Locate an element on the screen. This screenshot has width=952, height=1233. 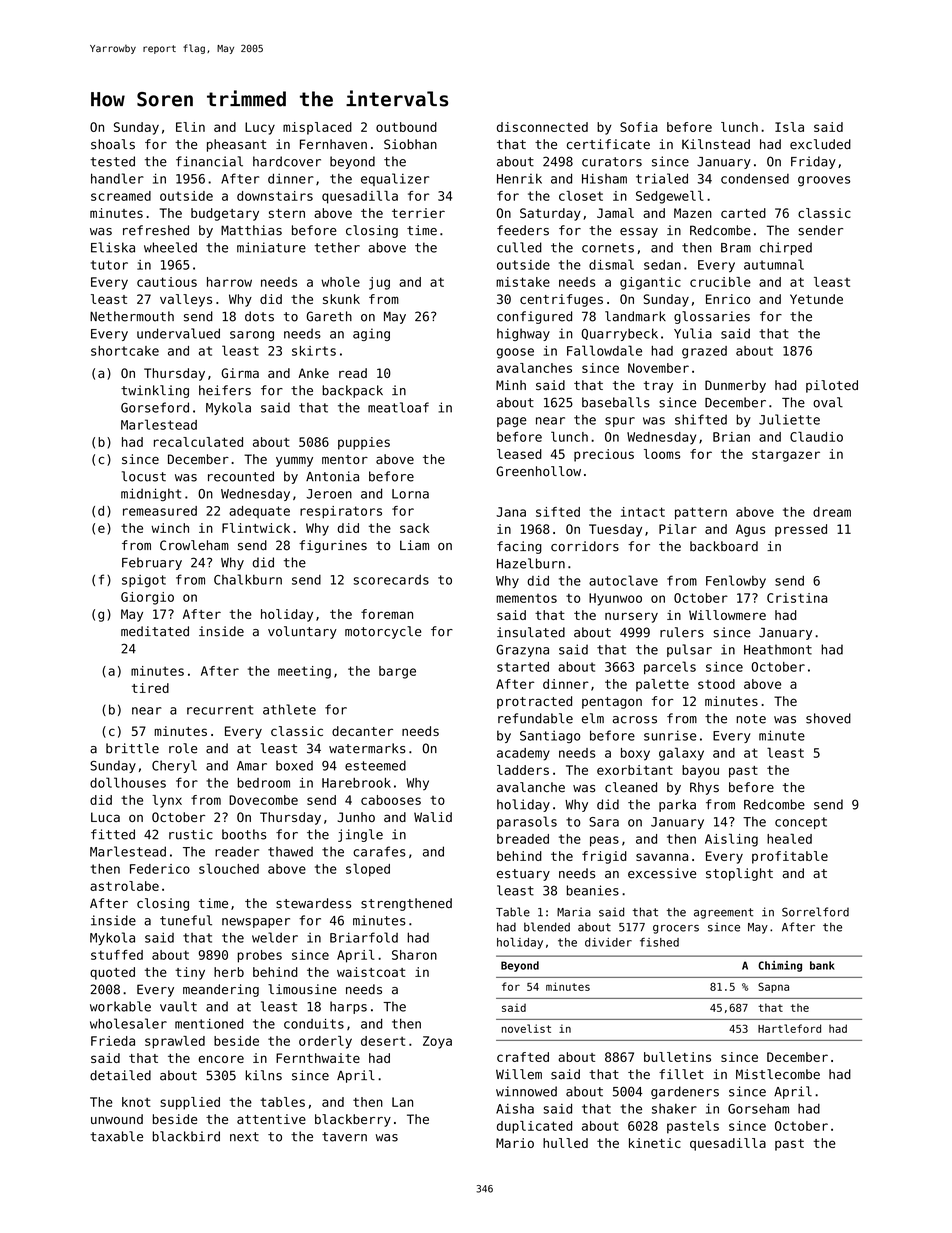
Enrico is located at coordinates (728, 299).
